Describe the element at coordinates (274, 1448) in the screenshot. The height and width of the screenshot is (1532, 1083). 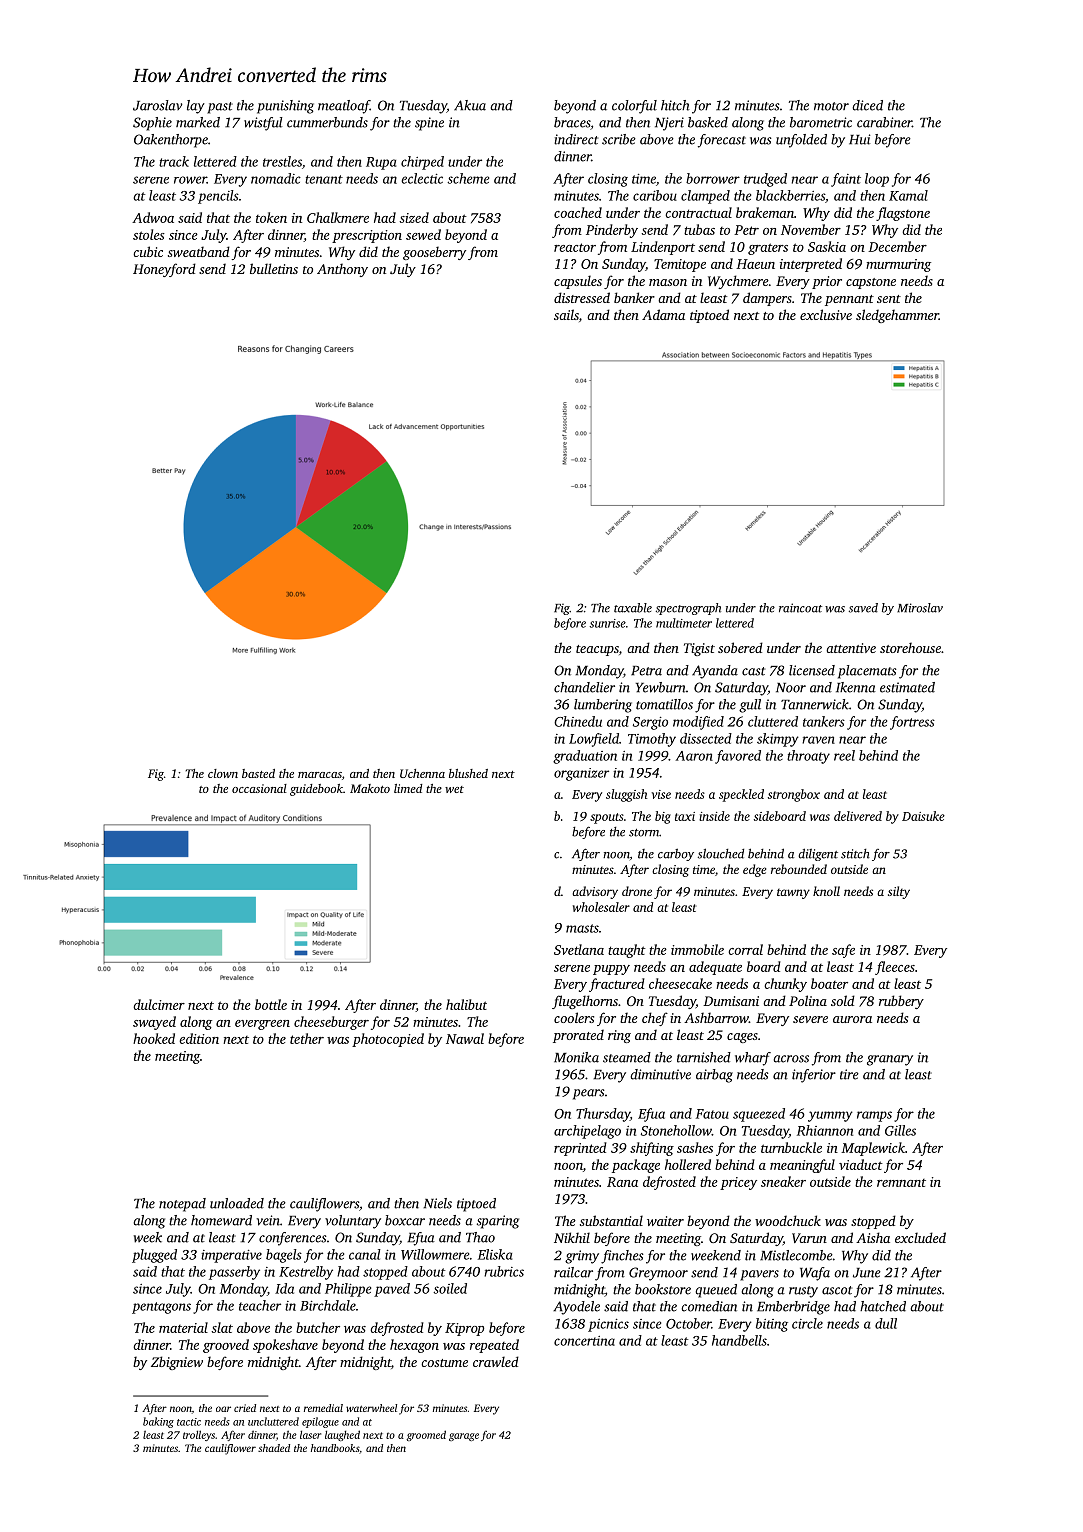
I see `shaded` at that location.
